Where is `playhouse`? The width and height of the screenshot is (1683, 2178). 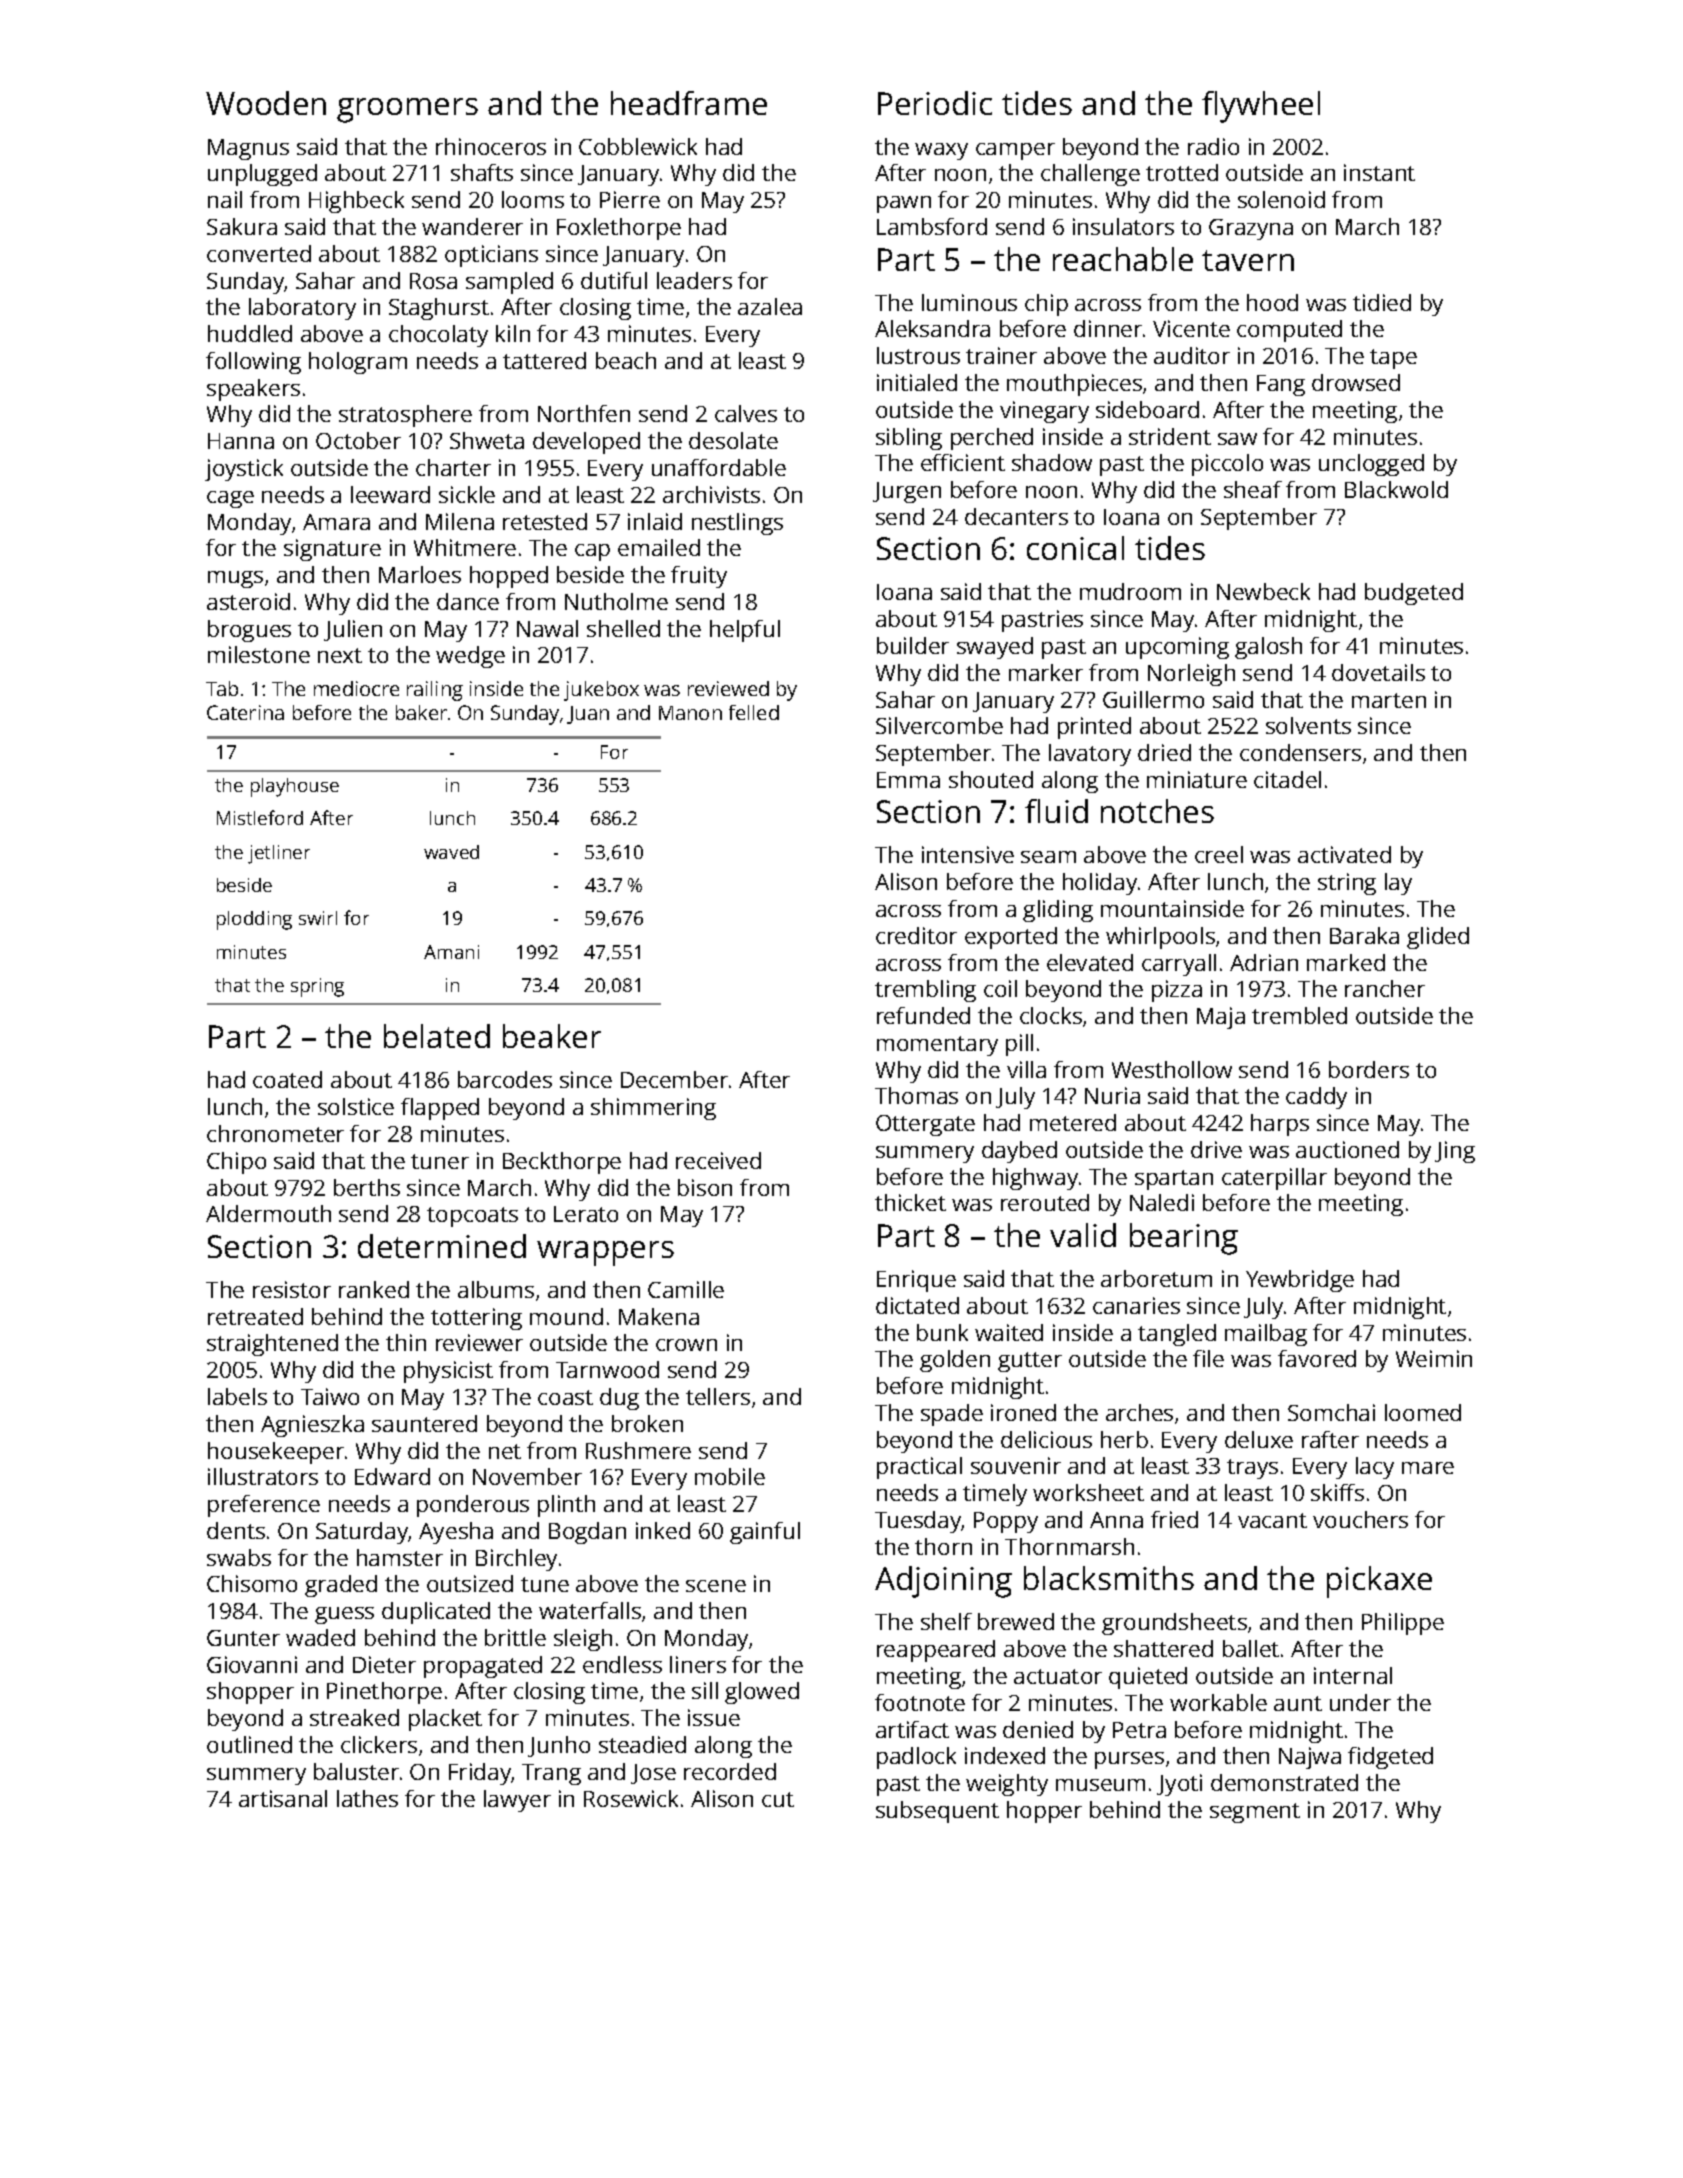
playhouse is located at coordinates (295, 787).
